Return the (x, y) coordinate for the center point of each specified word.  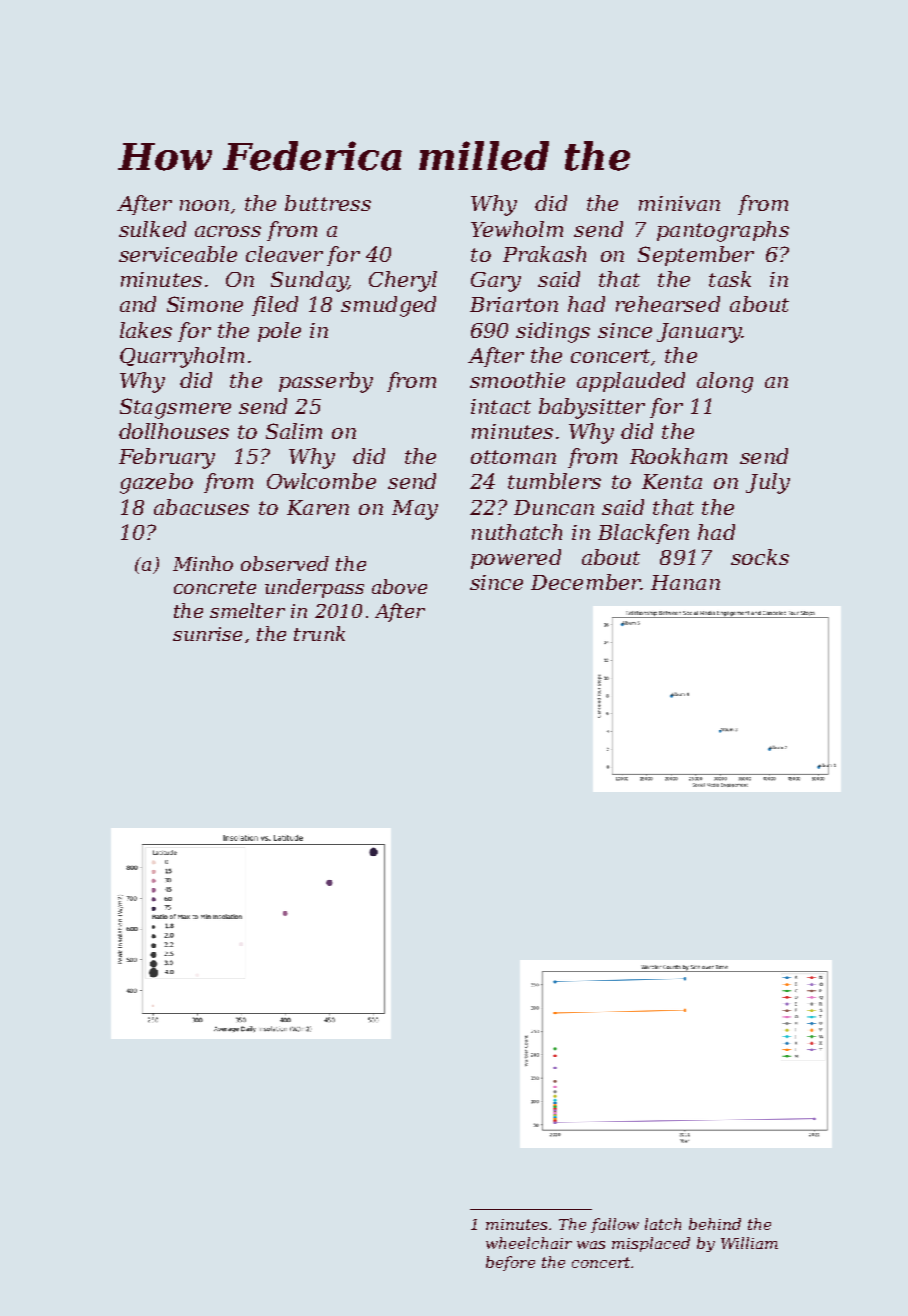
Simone (205, 304)
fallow (615, 1225)
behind (715, 1224)
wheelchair (529, 1243)
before (510, 1263)
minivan (679, 203)
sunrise (207, 634)
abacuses (201, 507)
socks (760, 557)
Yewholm (517, 229)
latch (663, 1224)
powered (516, 559)
